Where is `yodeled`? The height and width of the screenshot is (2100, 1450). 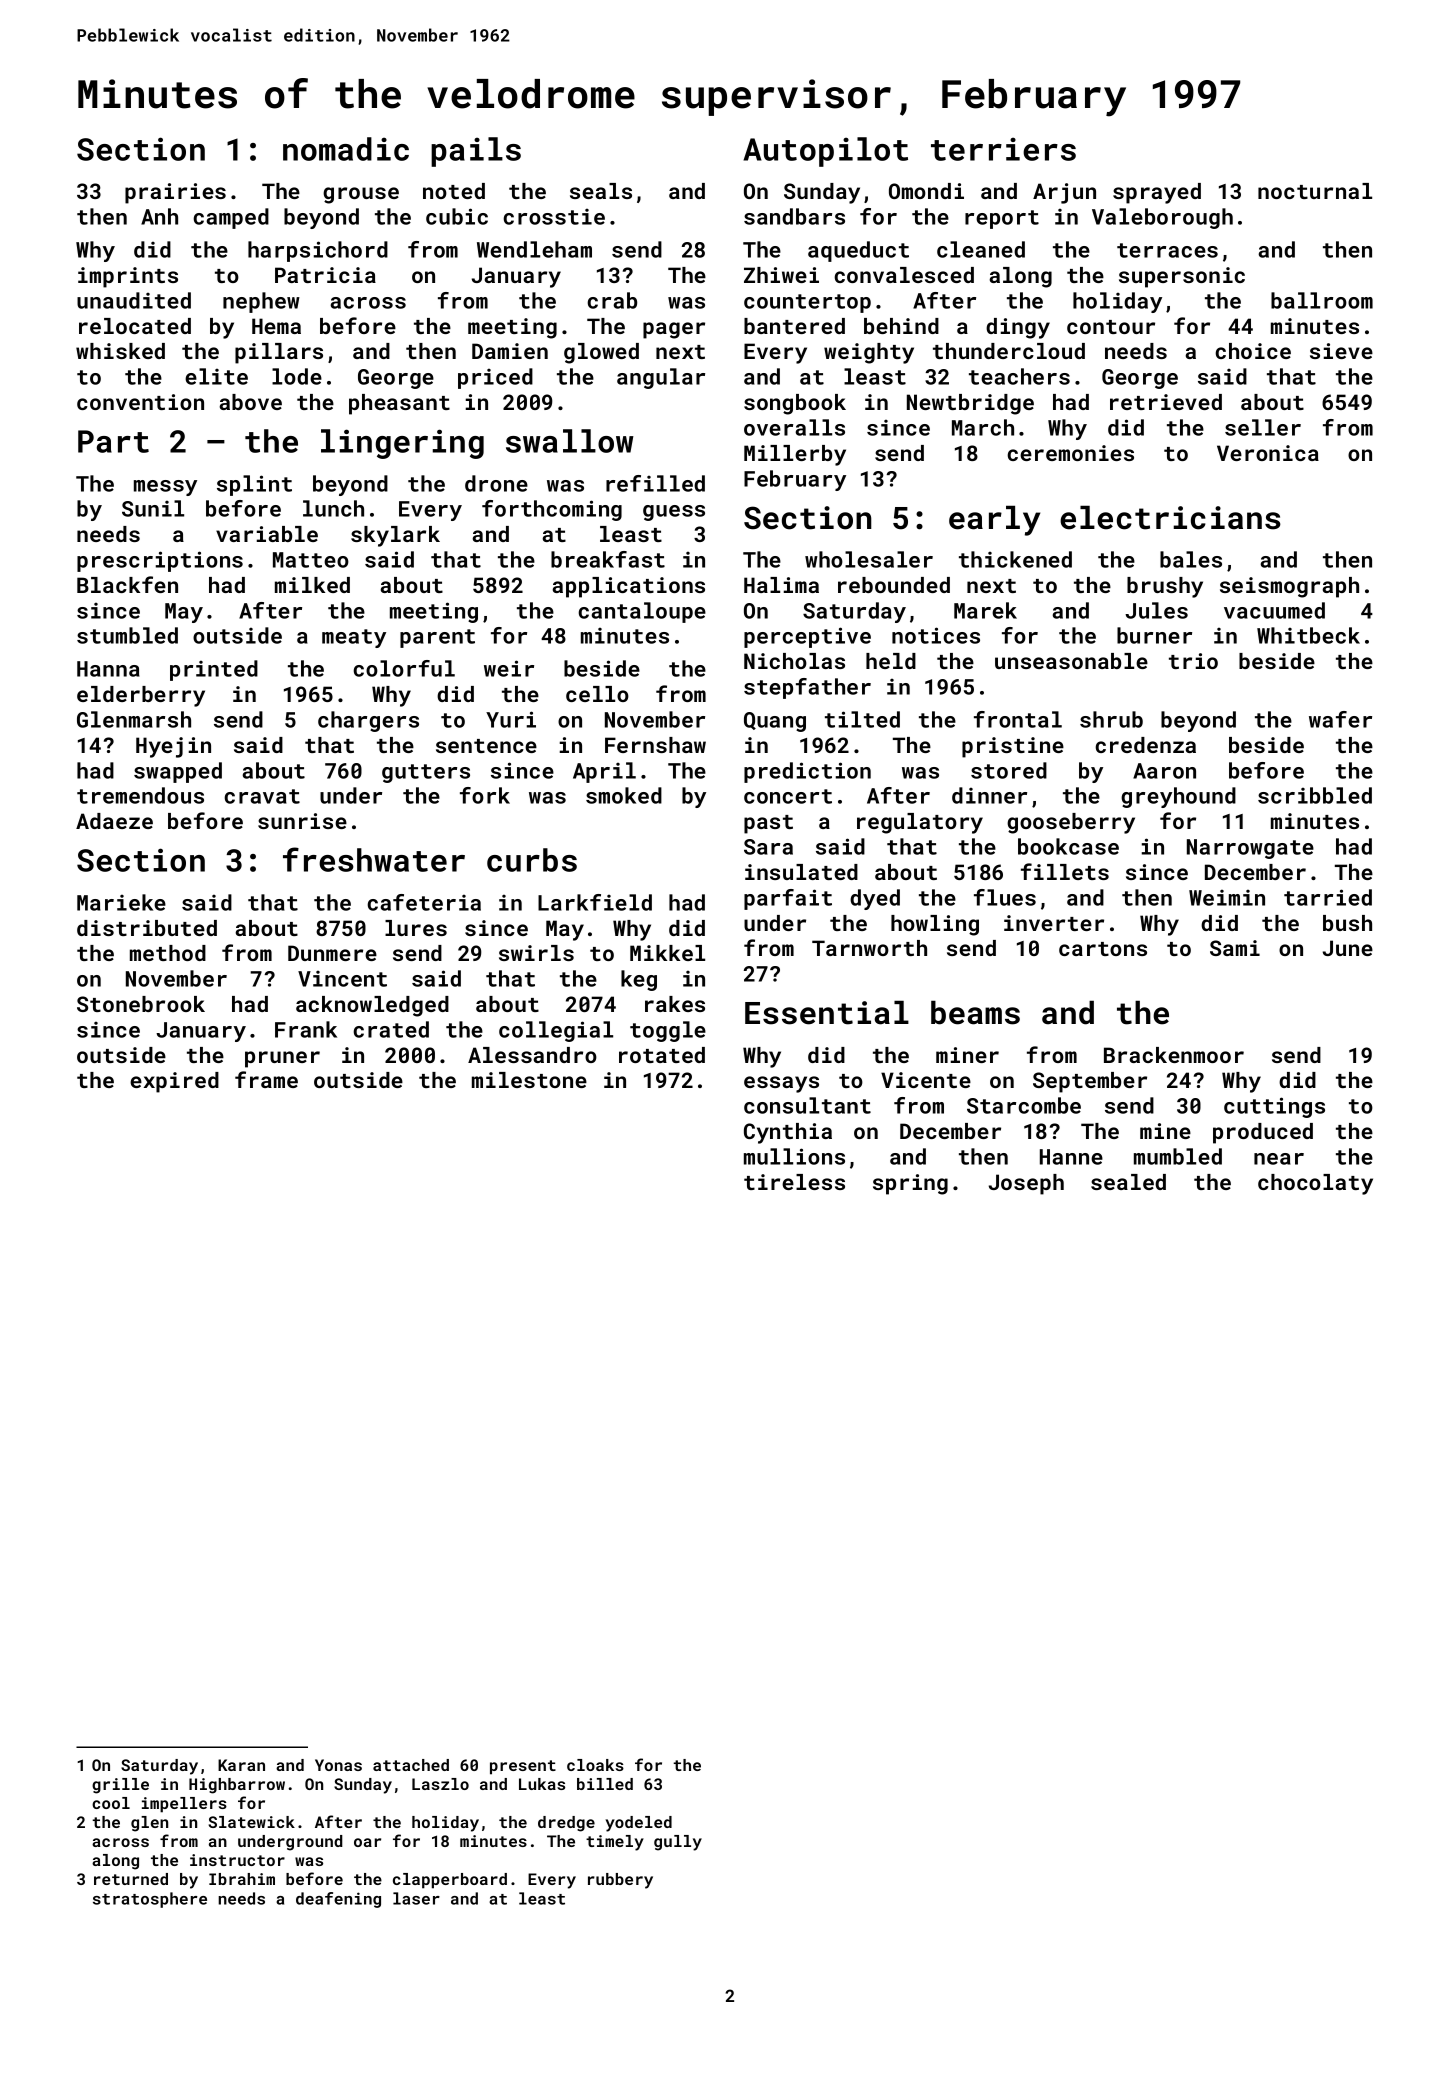
yodeled is located at coordinates (638, 1824).
